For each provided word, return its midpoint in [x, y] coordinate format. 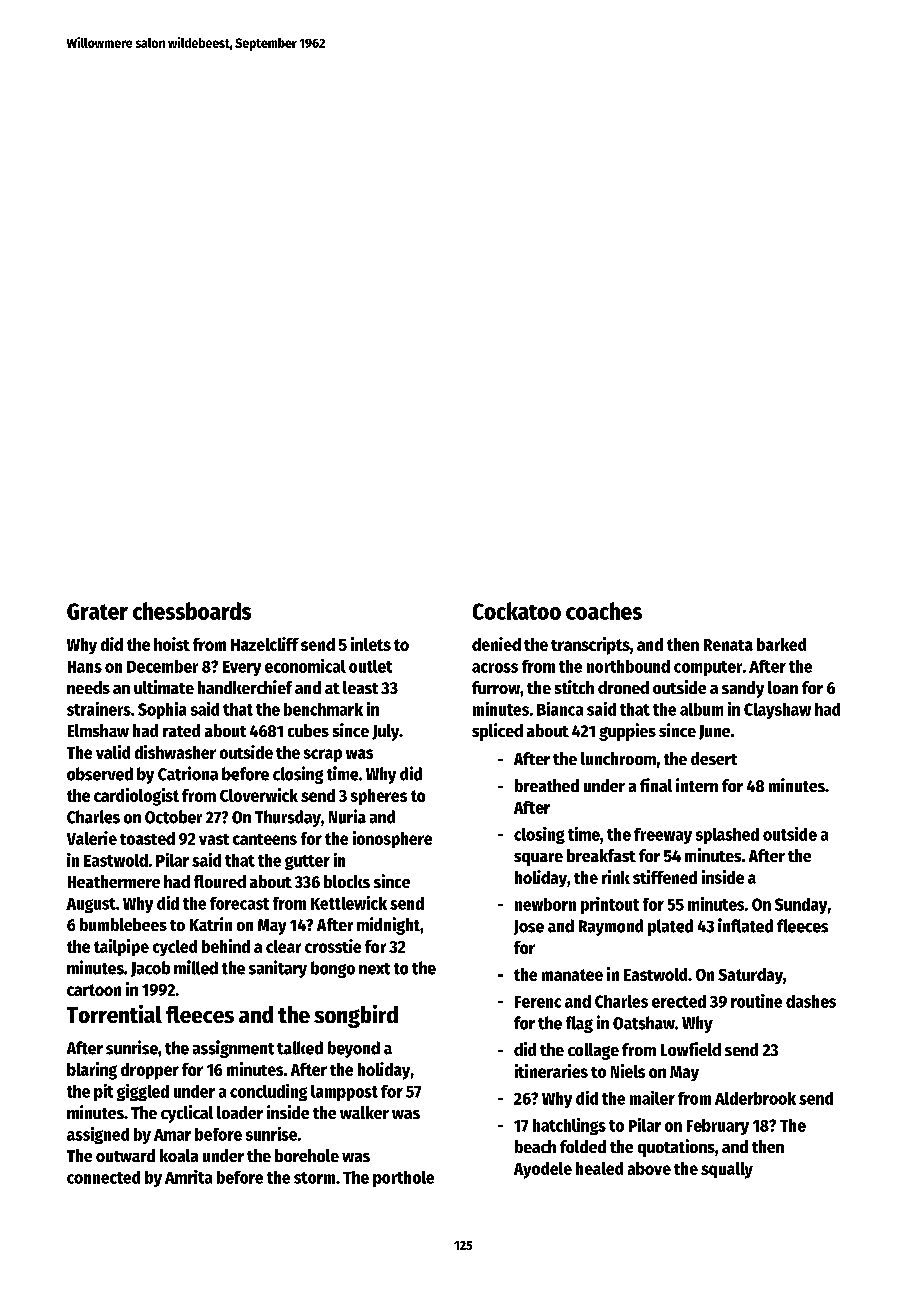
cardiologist [136, 797]
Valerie [92, 838]
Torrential [114, 1014]
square [538, 859]
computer [708, 668]
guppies [627, 732]
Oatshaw [644, 1023]
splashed [727, 836]
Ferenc [538, 1002]
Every [242, 668]
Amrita [188, 1177]
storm [314, 1178]
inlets [371, 644]
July [385, 732]
